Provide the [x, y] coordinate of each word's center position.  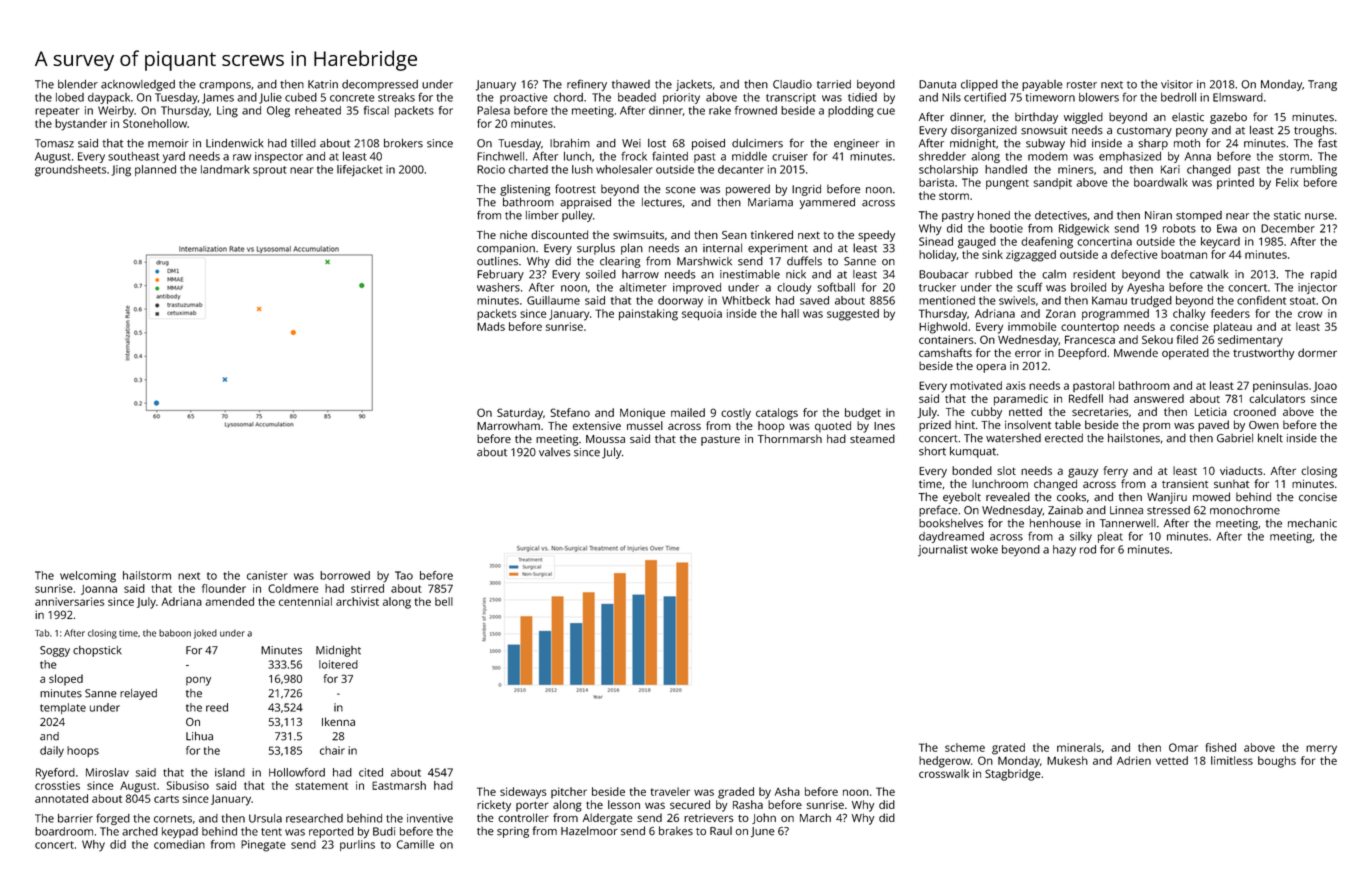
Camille [415, 844]
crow [1310, 314]
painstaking [648, 315]
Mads [491, 326]
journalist [943, 551]
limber [542, 215]
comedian [179, 844]
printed [1235, 183]
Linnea [1126, 510]
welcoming [88, 577]
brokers [403, 143]
